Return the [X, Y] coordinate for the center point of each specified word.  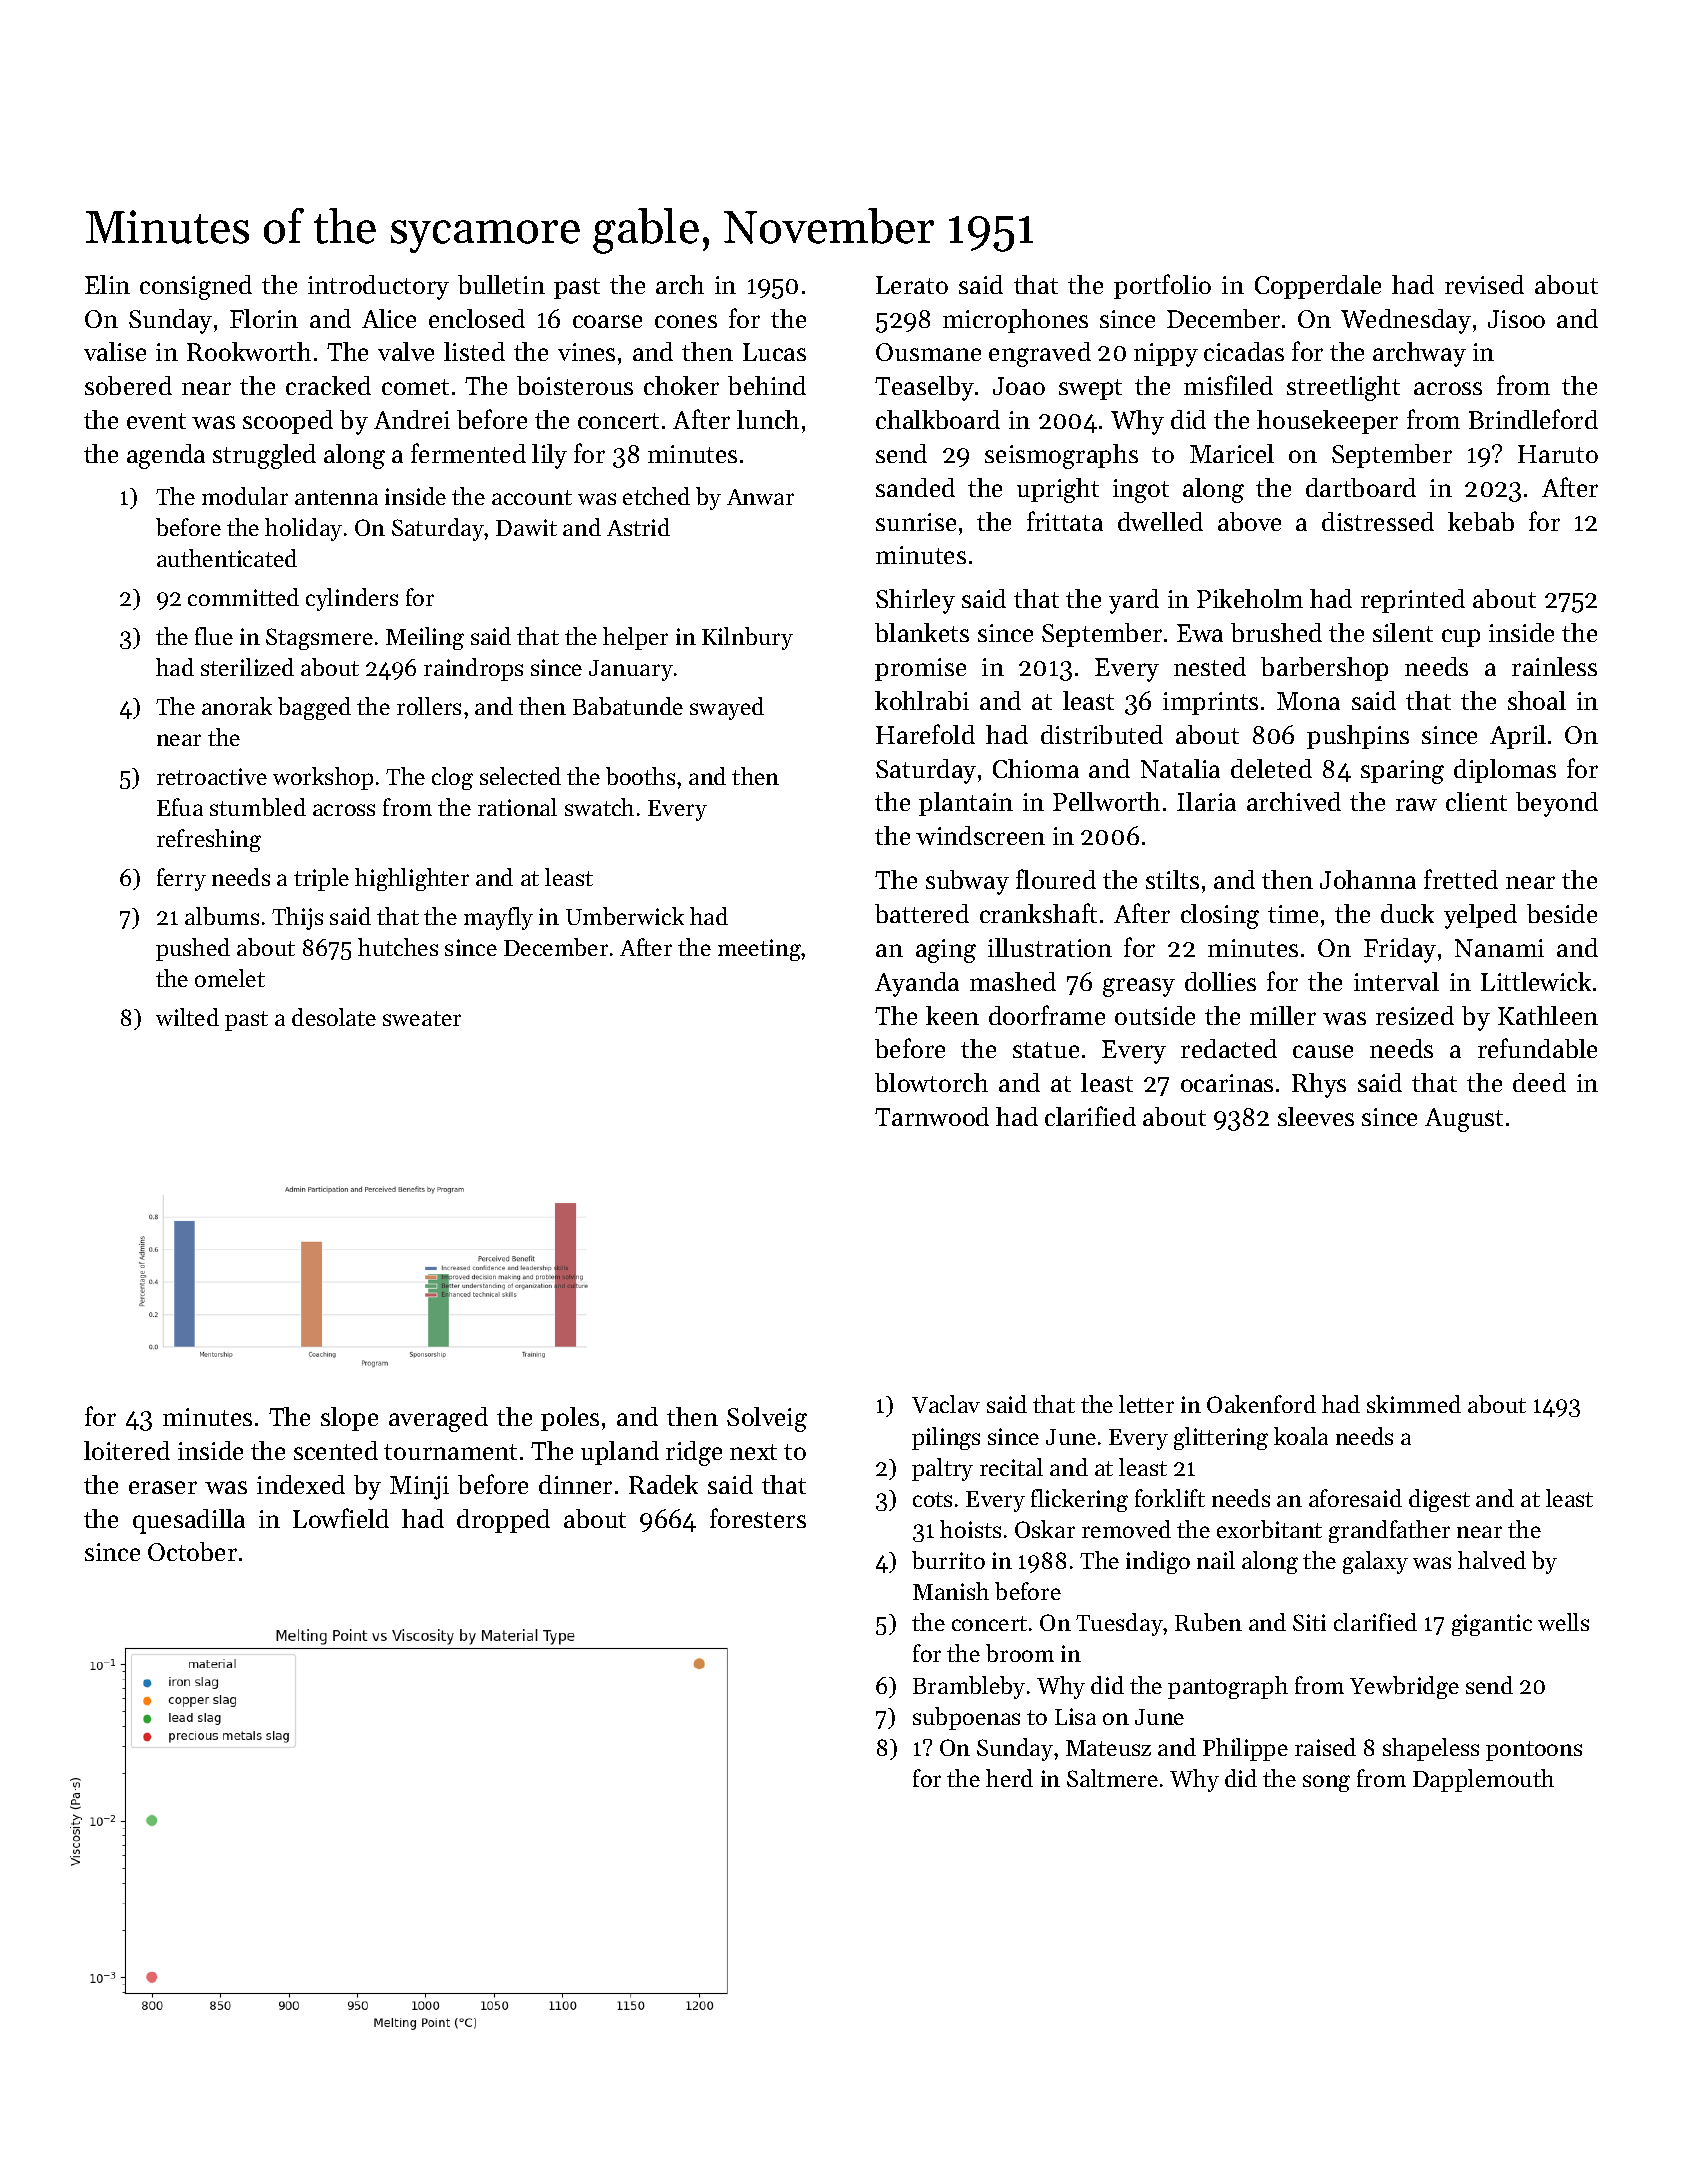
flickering [1079, 1500]
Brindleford [1533, 419]
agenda [166, 456]
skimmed [1414, 1404]
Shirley [915, 601]
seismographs [1061, 456]
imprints [1210, 703]
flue [214, 636]
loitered [127, 1450]
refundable [1537, 1048]
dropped [503, 1521]
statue [1046, 1050]
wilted [187, 1017]
